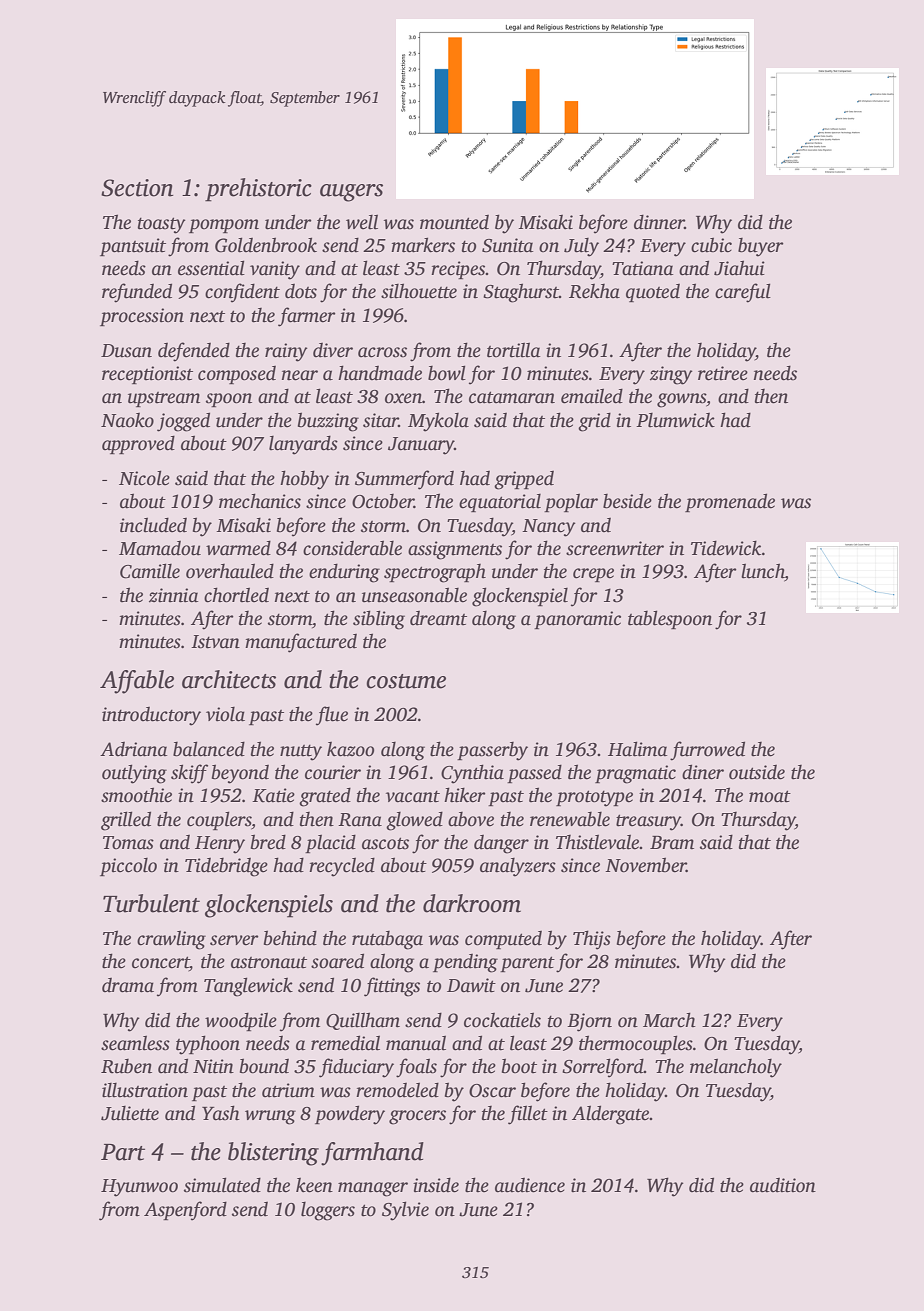  Describe the element at coordinates (492, 751) in the page. I see `passerby` at that location.
